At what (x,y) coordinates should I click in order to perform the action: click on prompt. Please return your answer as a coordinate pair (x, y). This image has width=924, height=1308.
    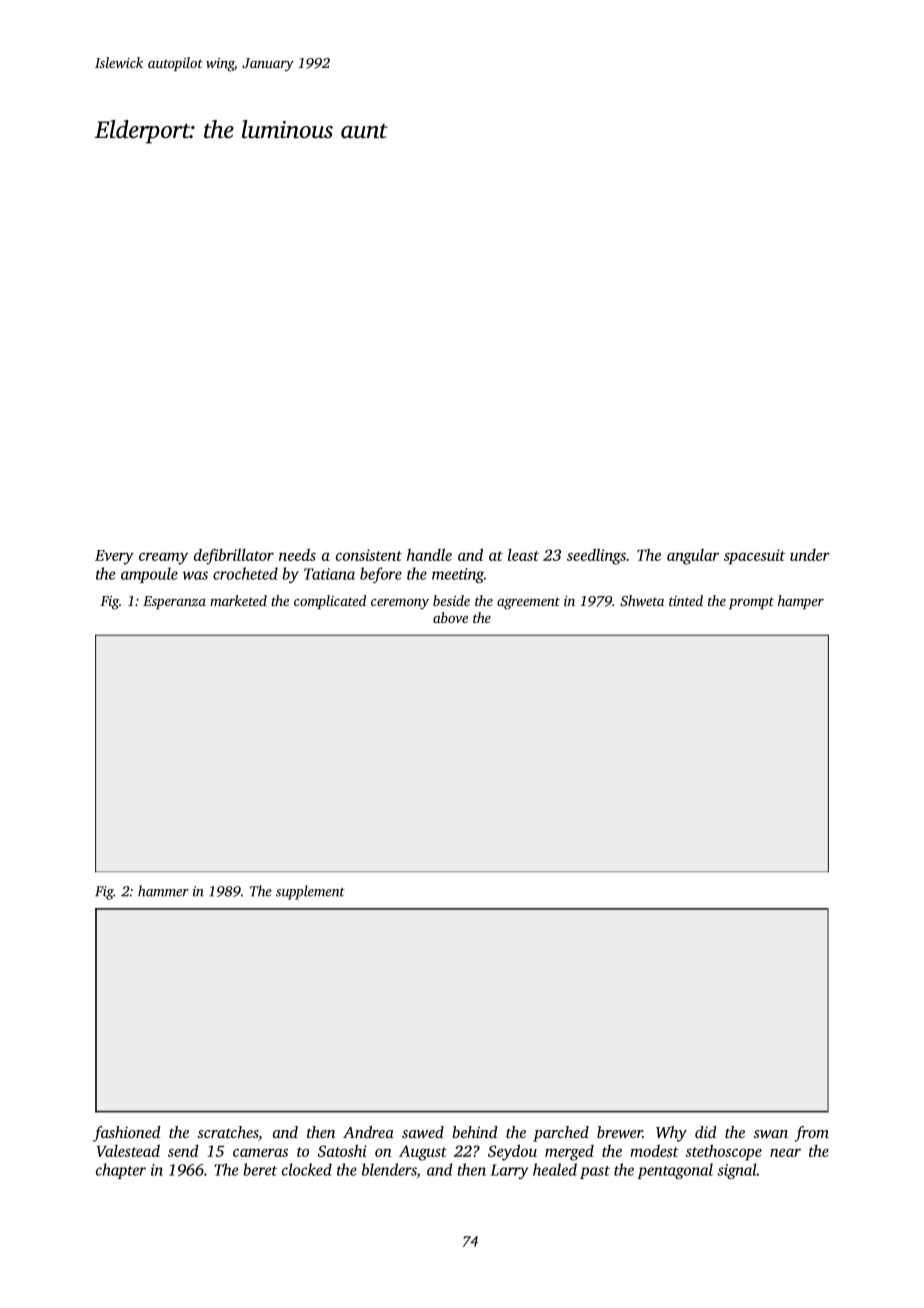
    Looking at the image, I should click on (751, 603).
